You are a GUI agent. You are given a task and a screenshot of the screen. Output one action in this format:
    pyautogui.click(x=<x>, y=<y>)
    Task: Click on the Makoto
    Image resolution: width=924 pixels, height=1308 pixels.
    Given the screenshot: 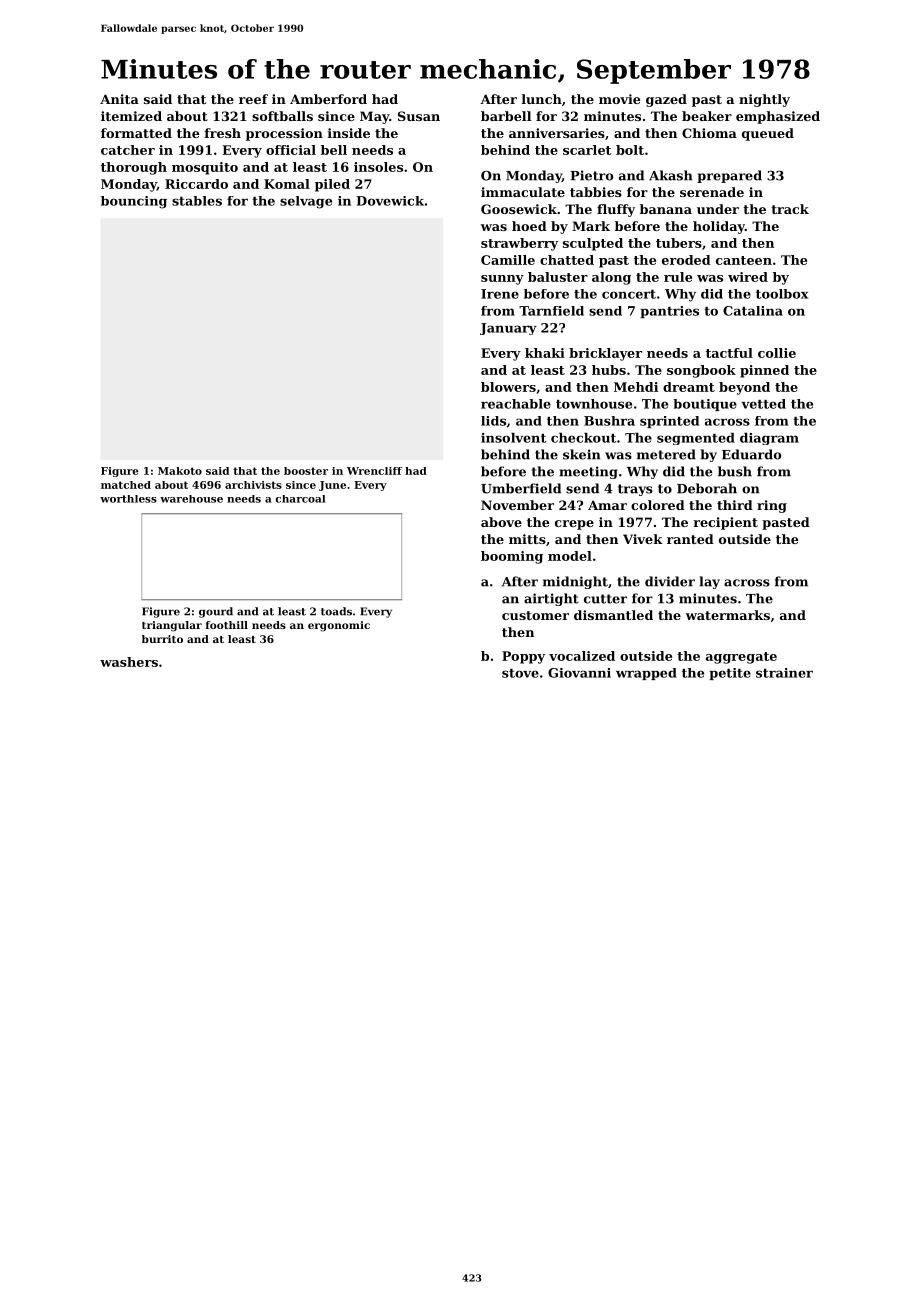 What is the action you would take?
    pyautogui.click(x=180, y=471)
